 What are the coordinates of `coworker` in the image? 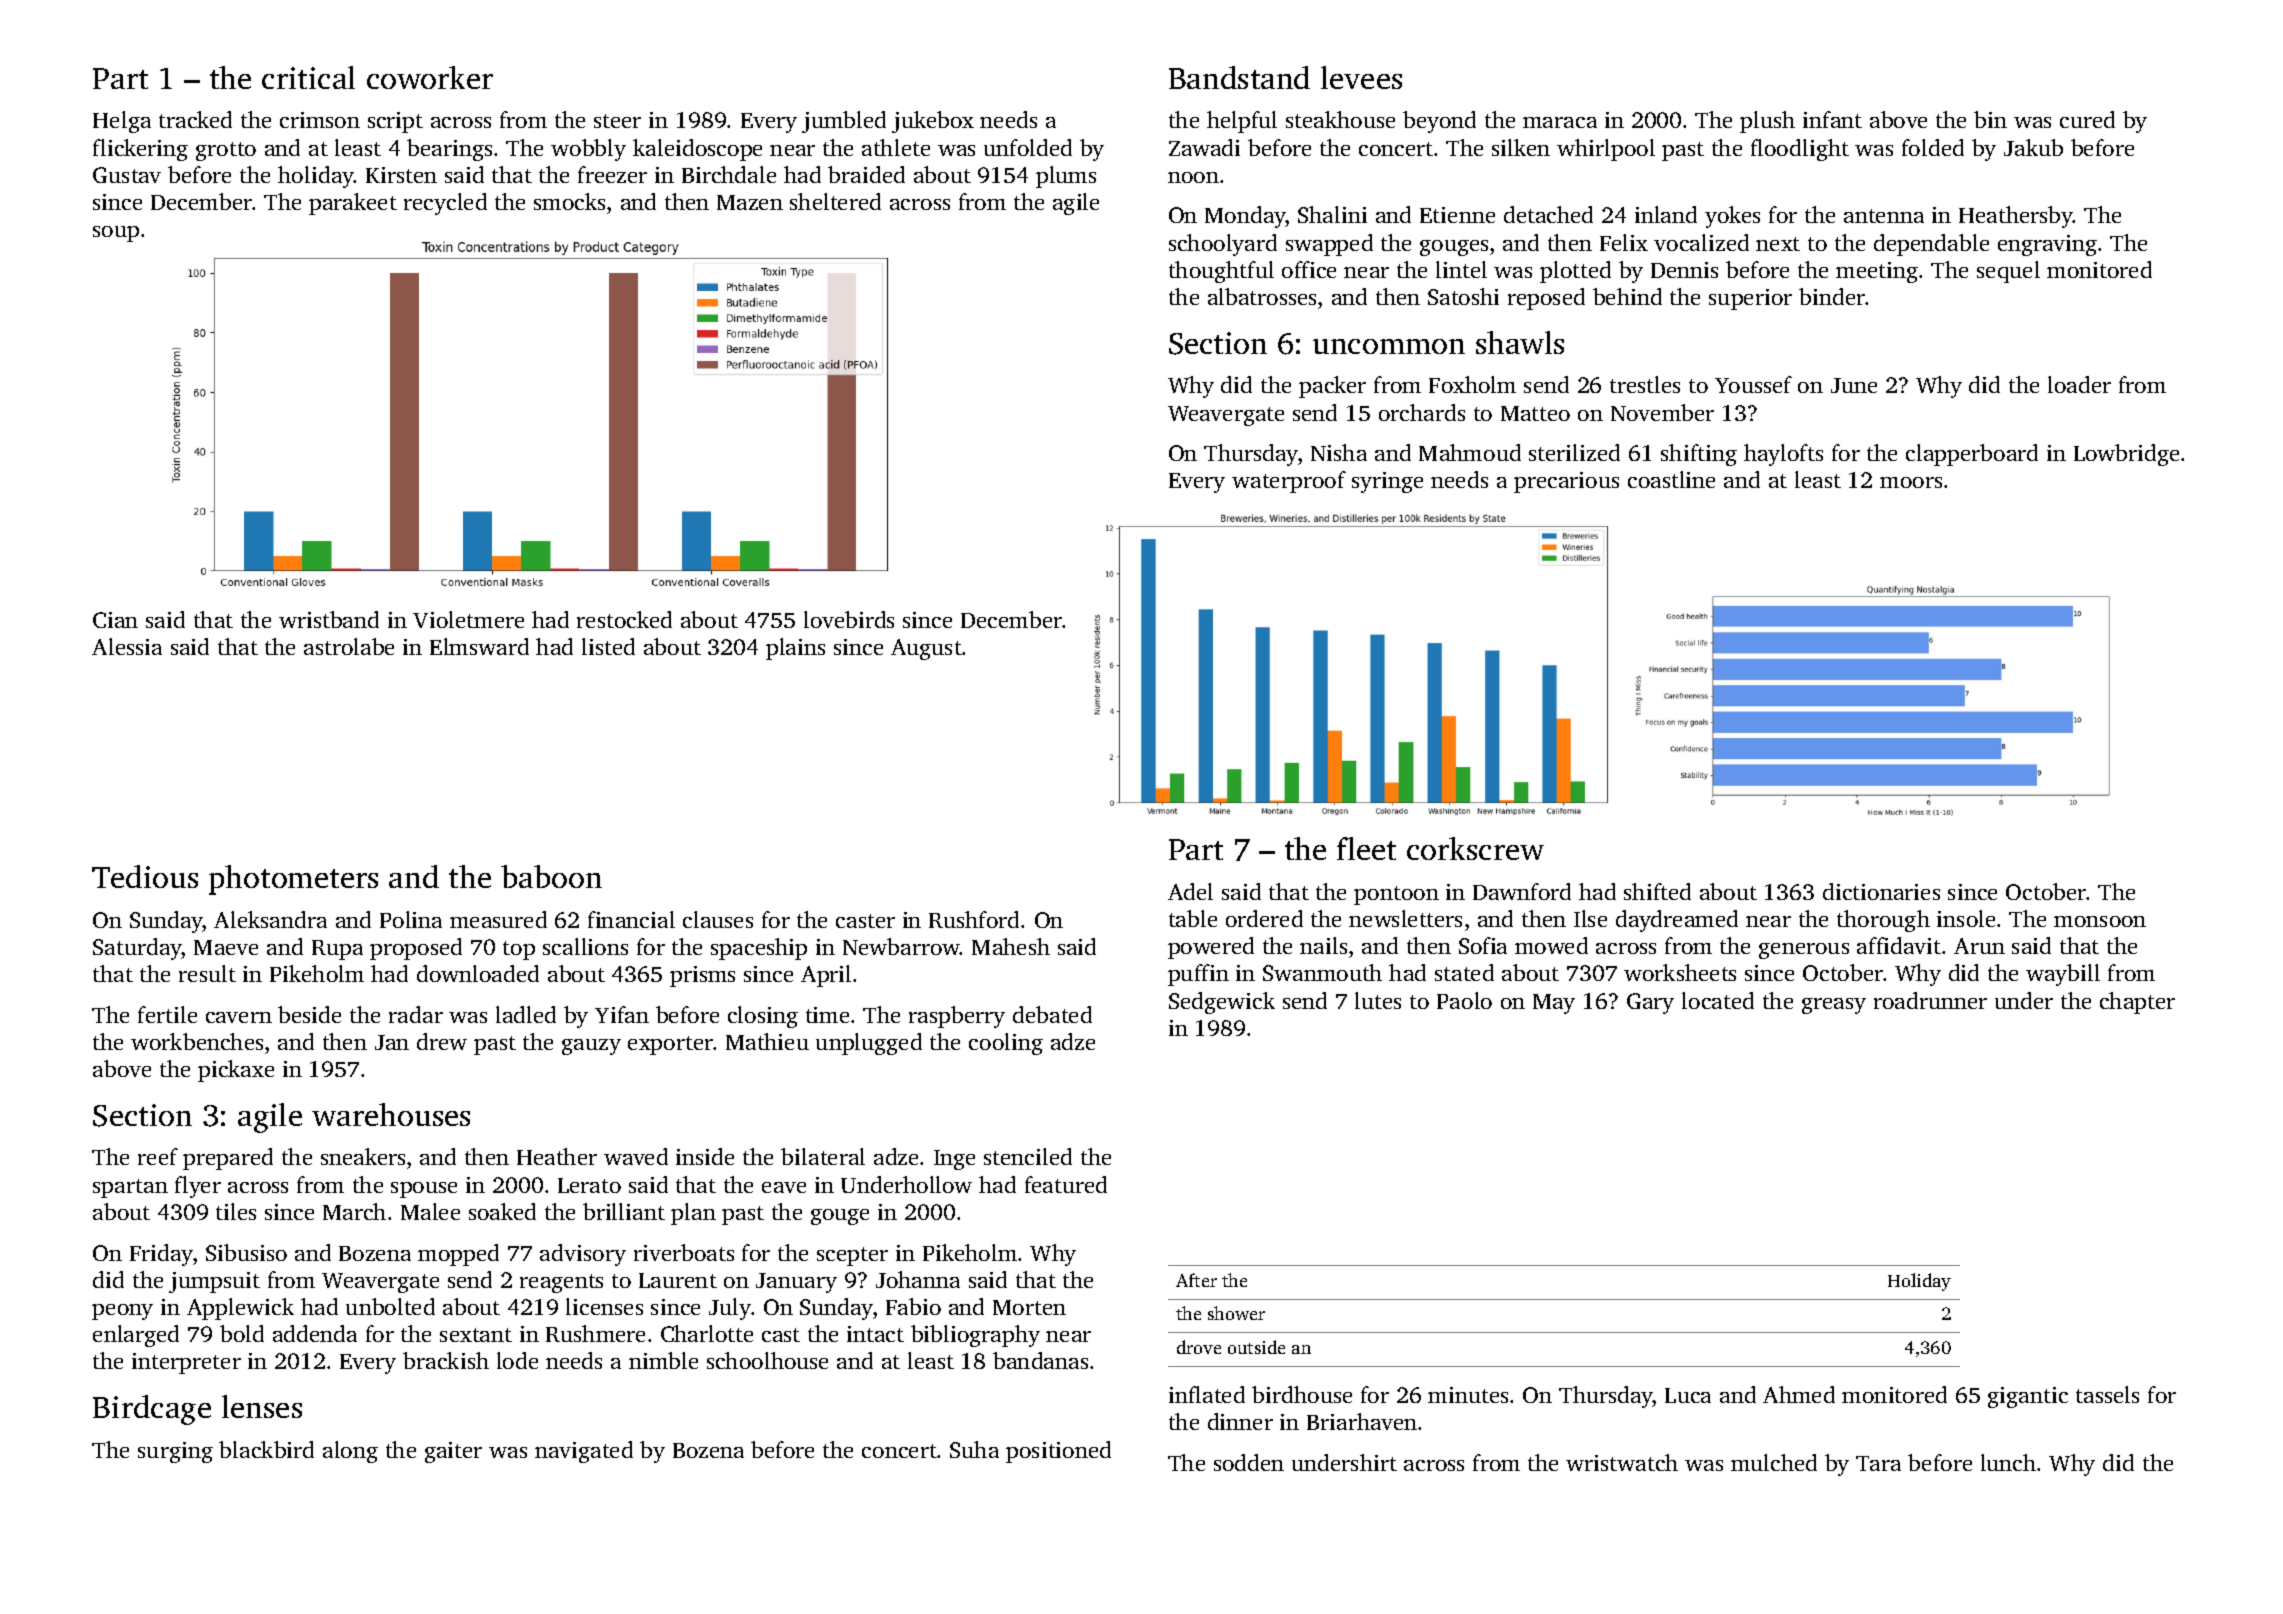 It's located at (430, 77).
